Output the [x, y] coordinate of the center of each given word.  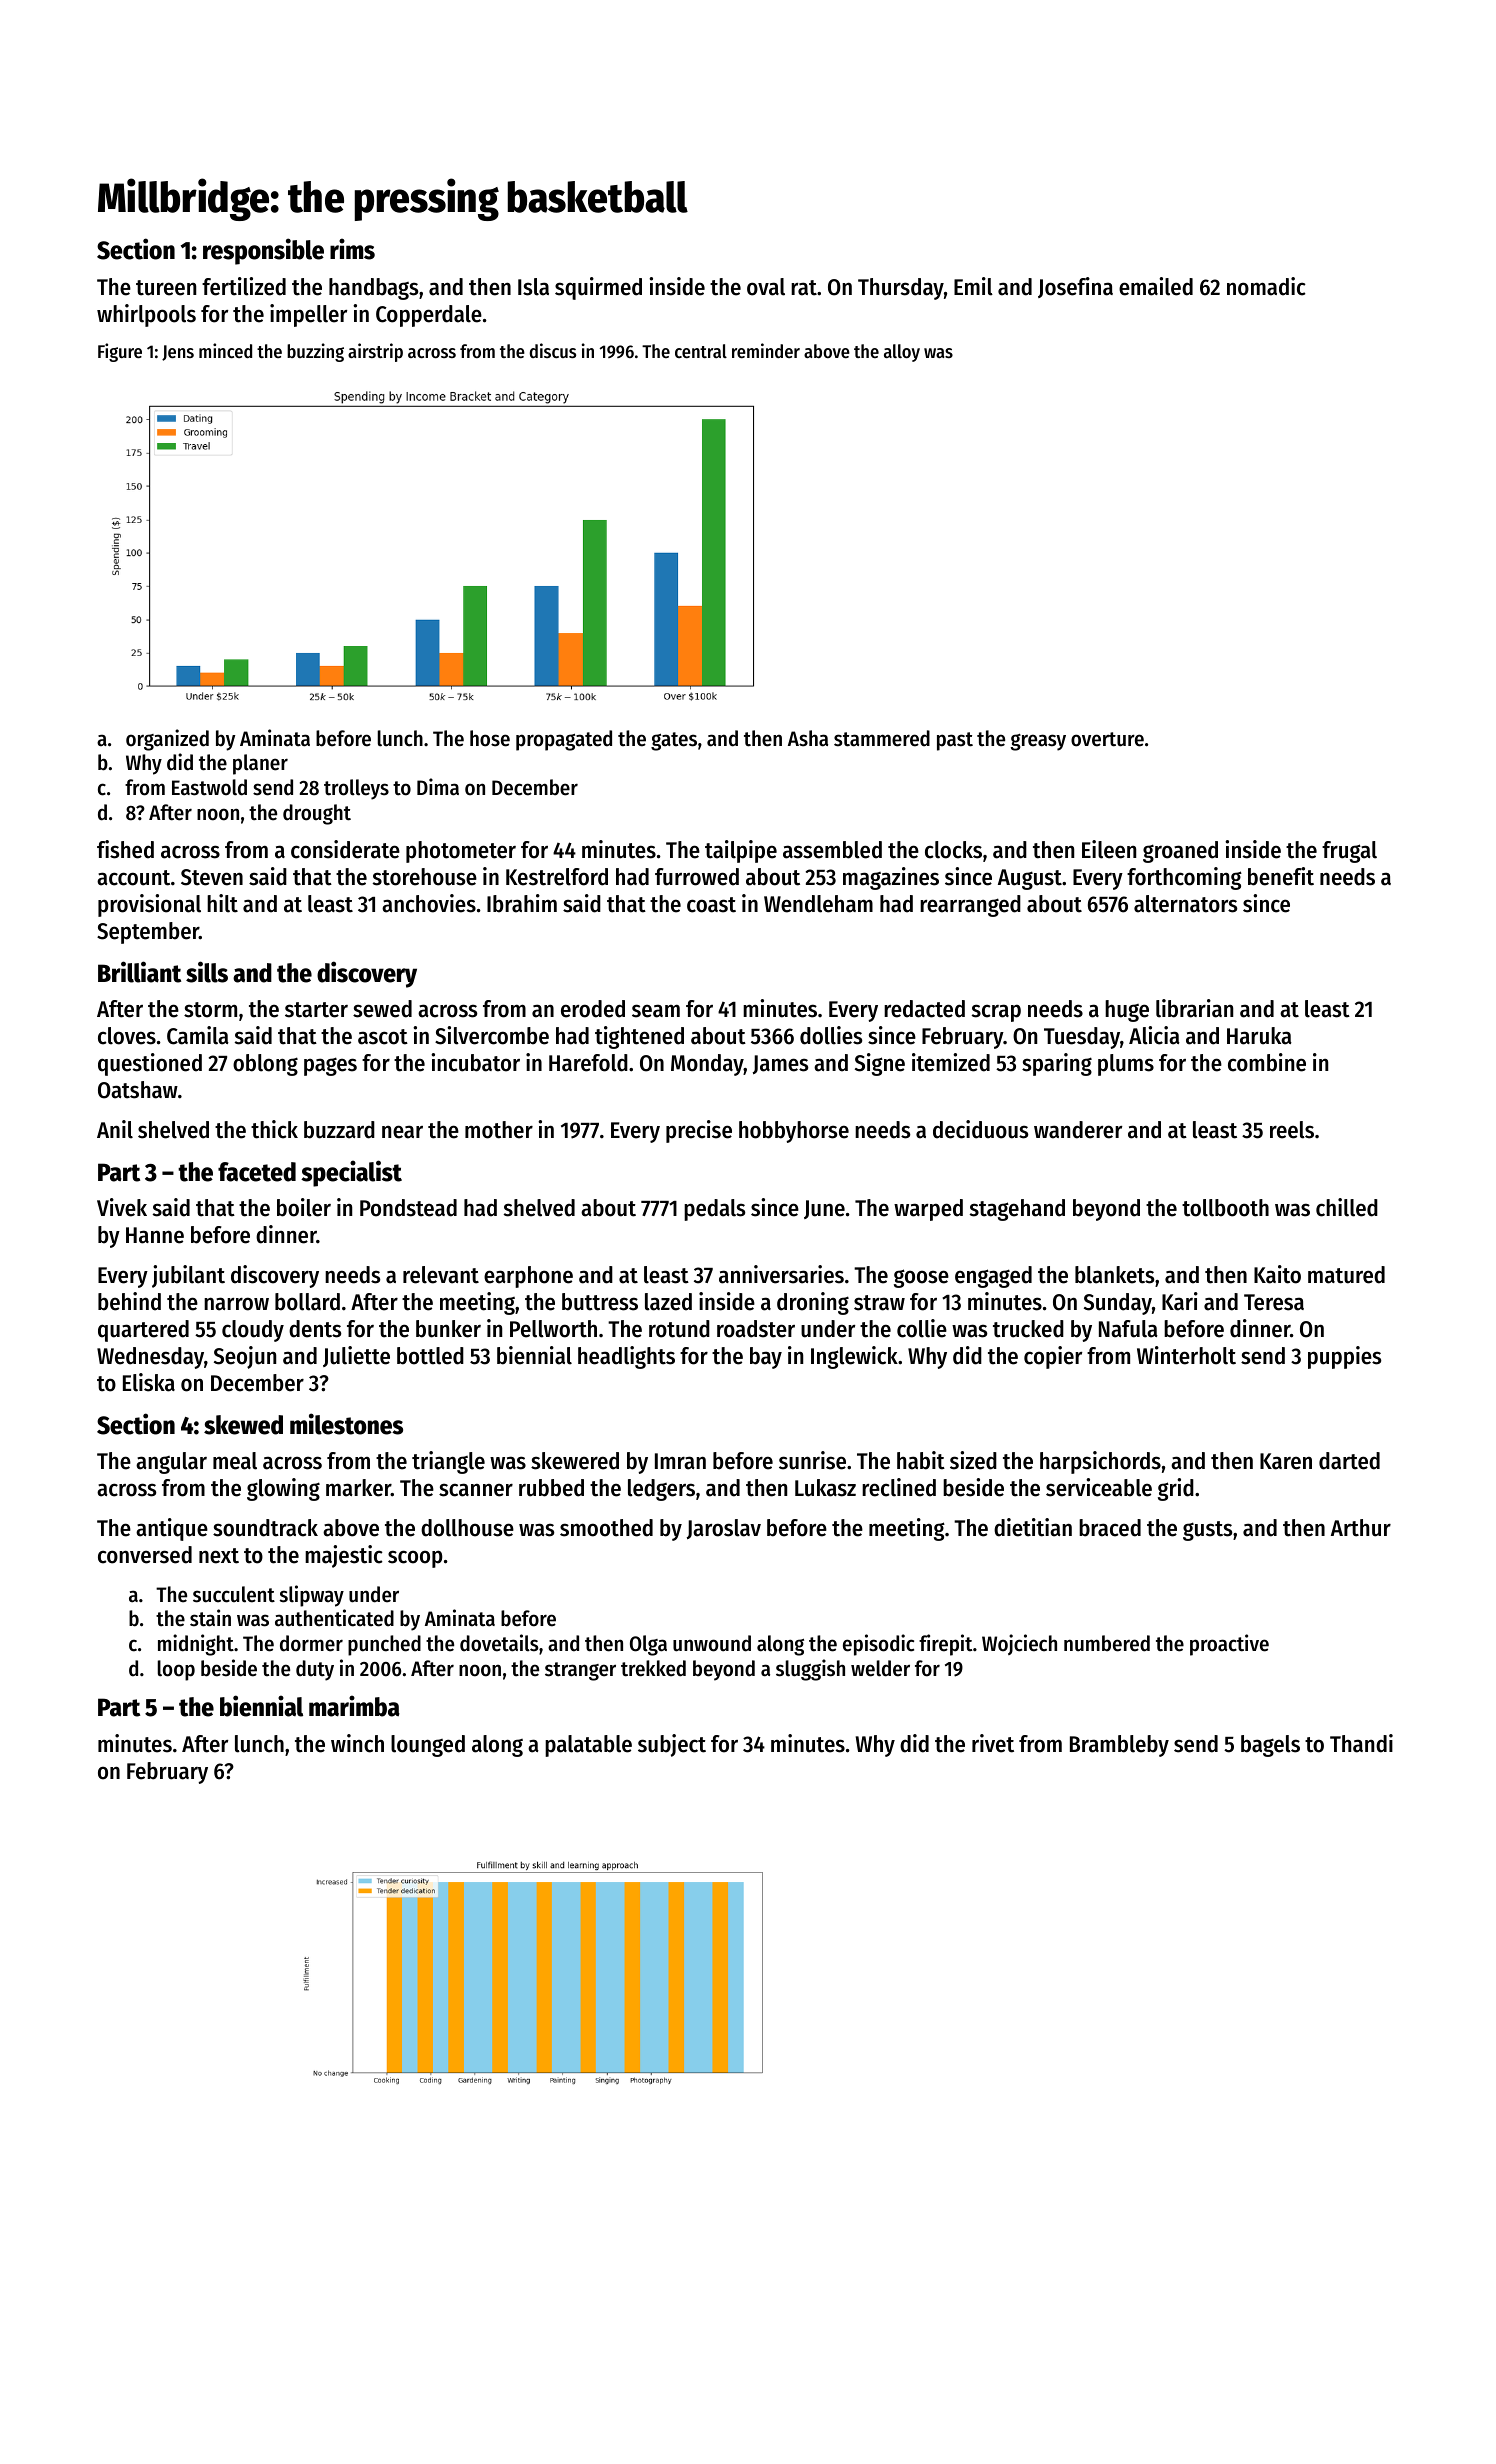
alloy [902, 353]
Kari [1180, 1301]
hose [490, 738]
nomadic [1266, 286]
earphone [528, 1277]
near [402, 1132]
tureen [166, 288]
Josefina [1075, 287]
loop [176, 1670]
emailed [1156, 286]
